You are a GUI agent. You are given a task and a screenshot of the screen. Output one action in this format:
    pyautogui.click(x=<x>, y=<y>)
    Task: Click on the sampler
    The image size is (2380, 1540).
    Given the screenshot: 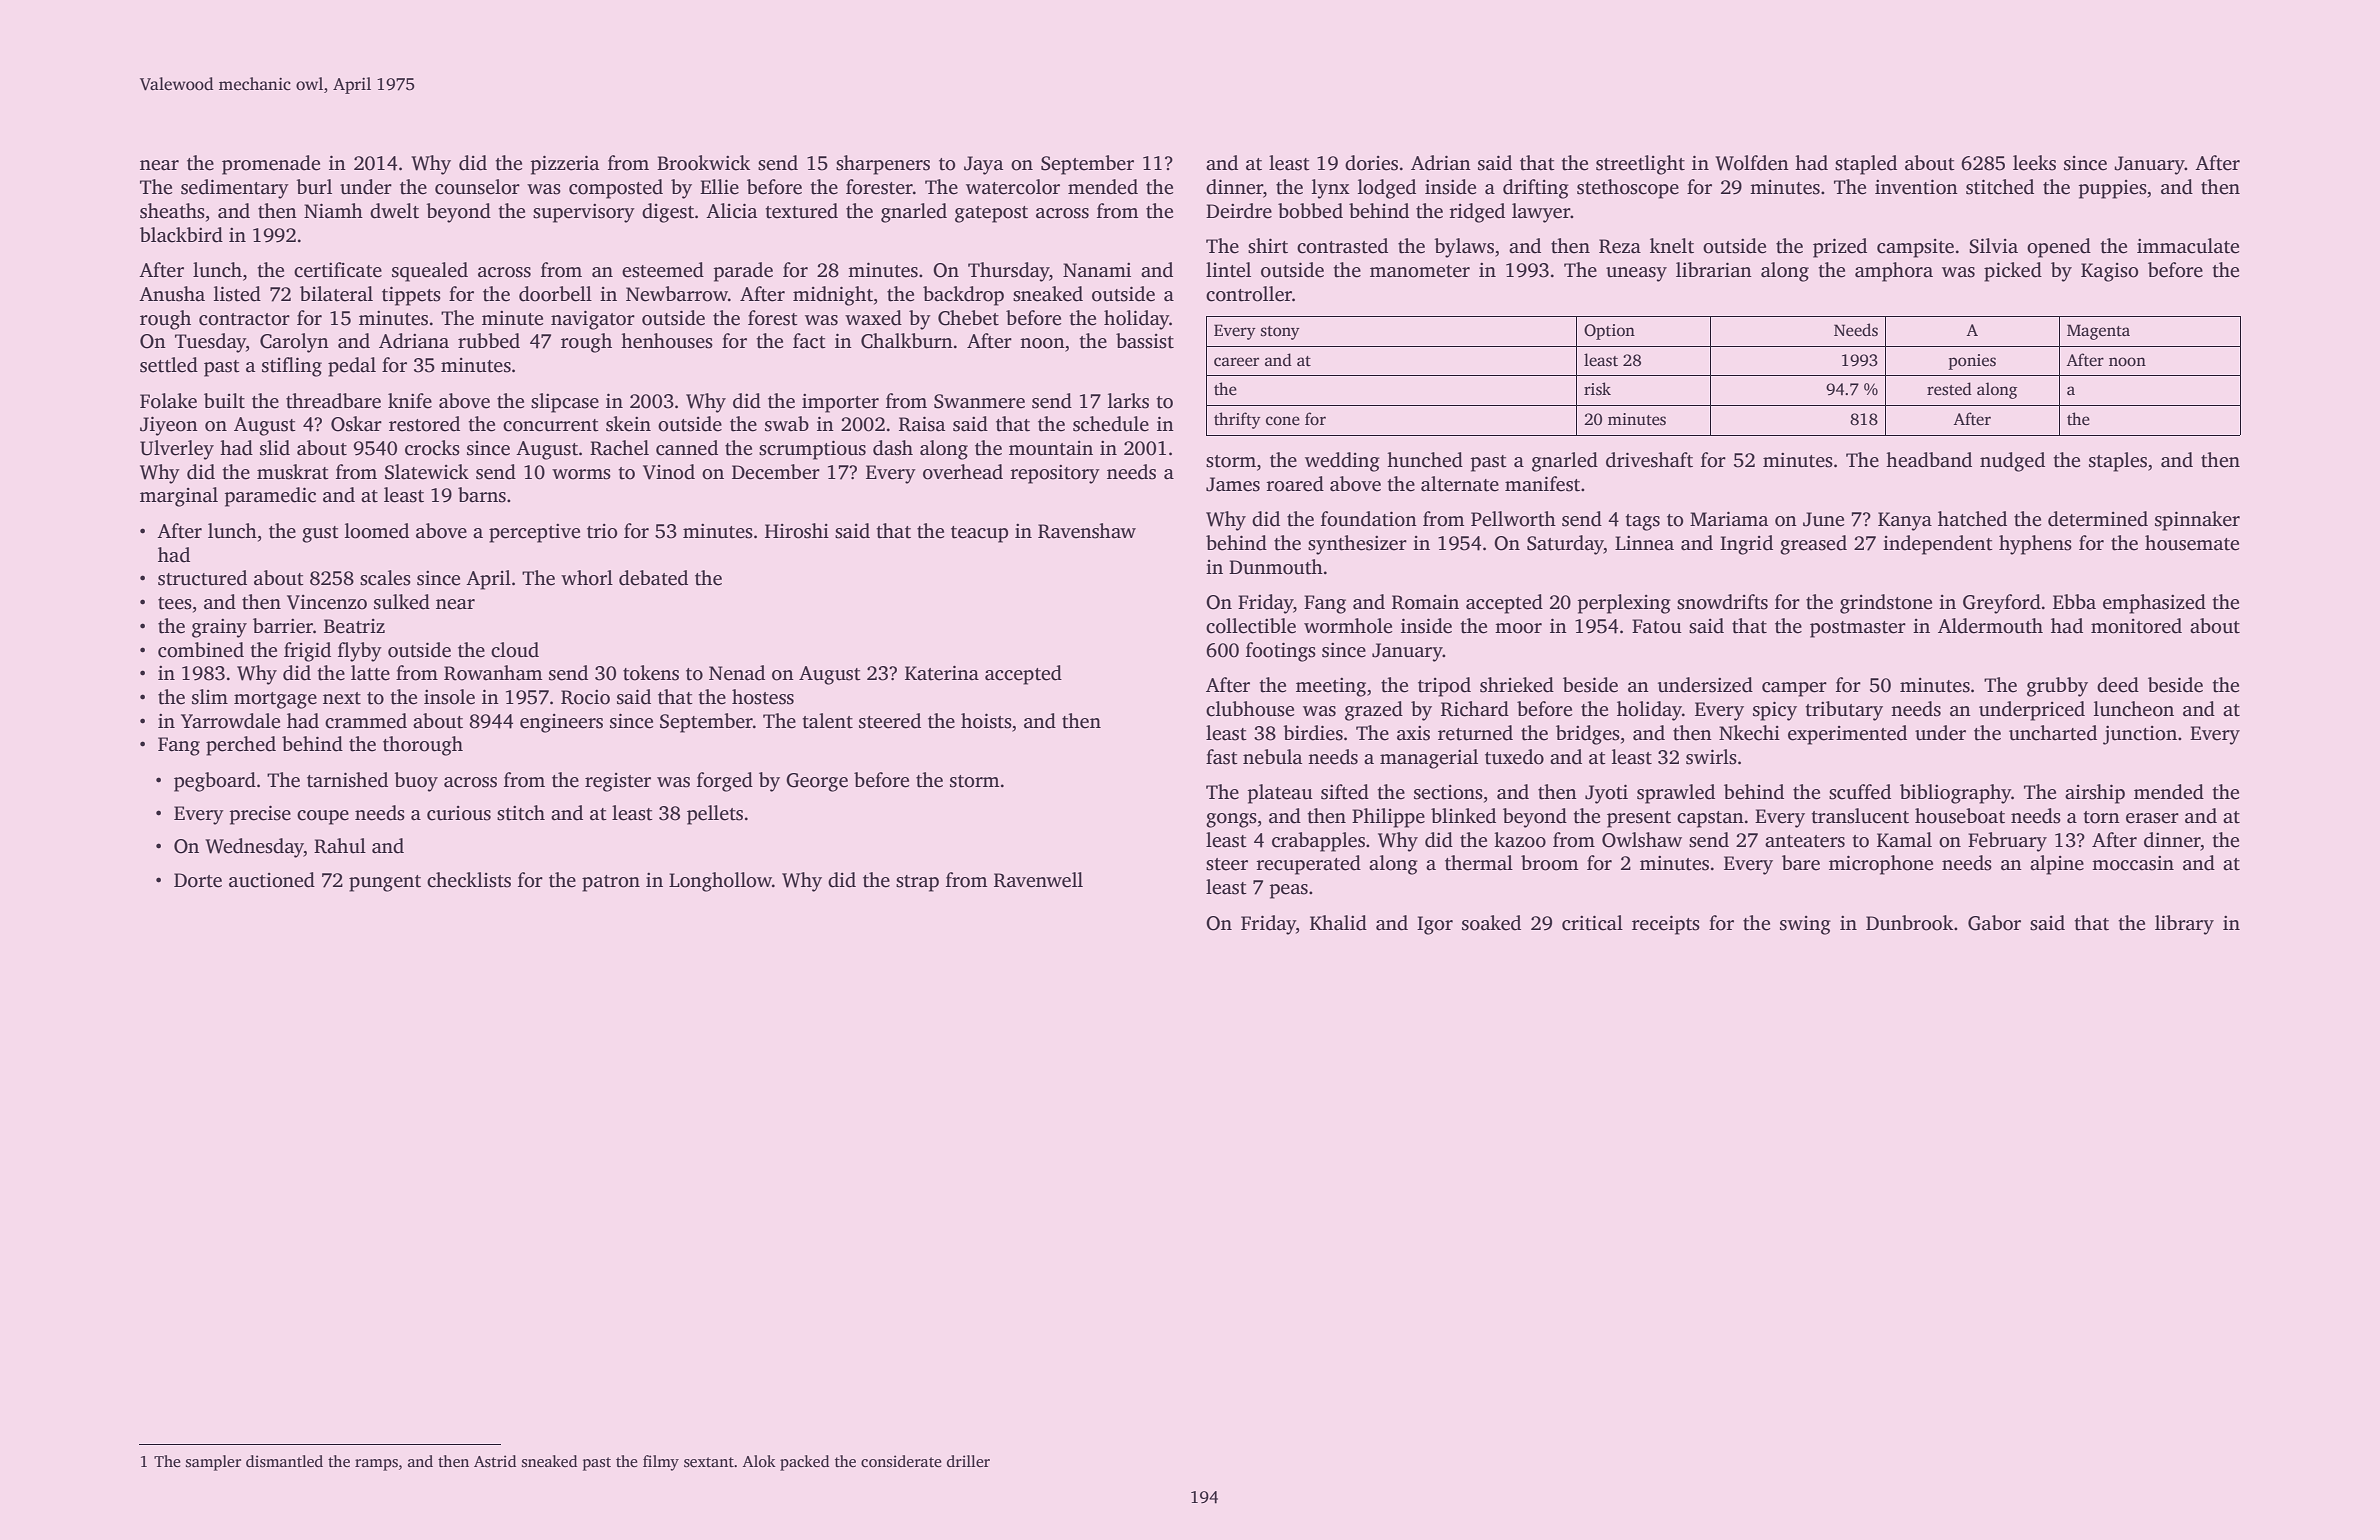 What is the action you would take?
    pyautogui.click(x=213, y=1463)
